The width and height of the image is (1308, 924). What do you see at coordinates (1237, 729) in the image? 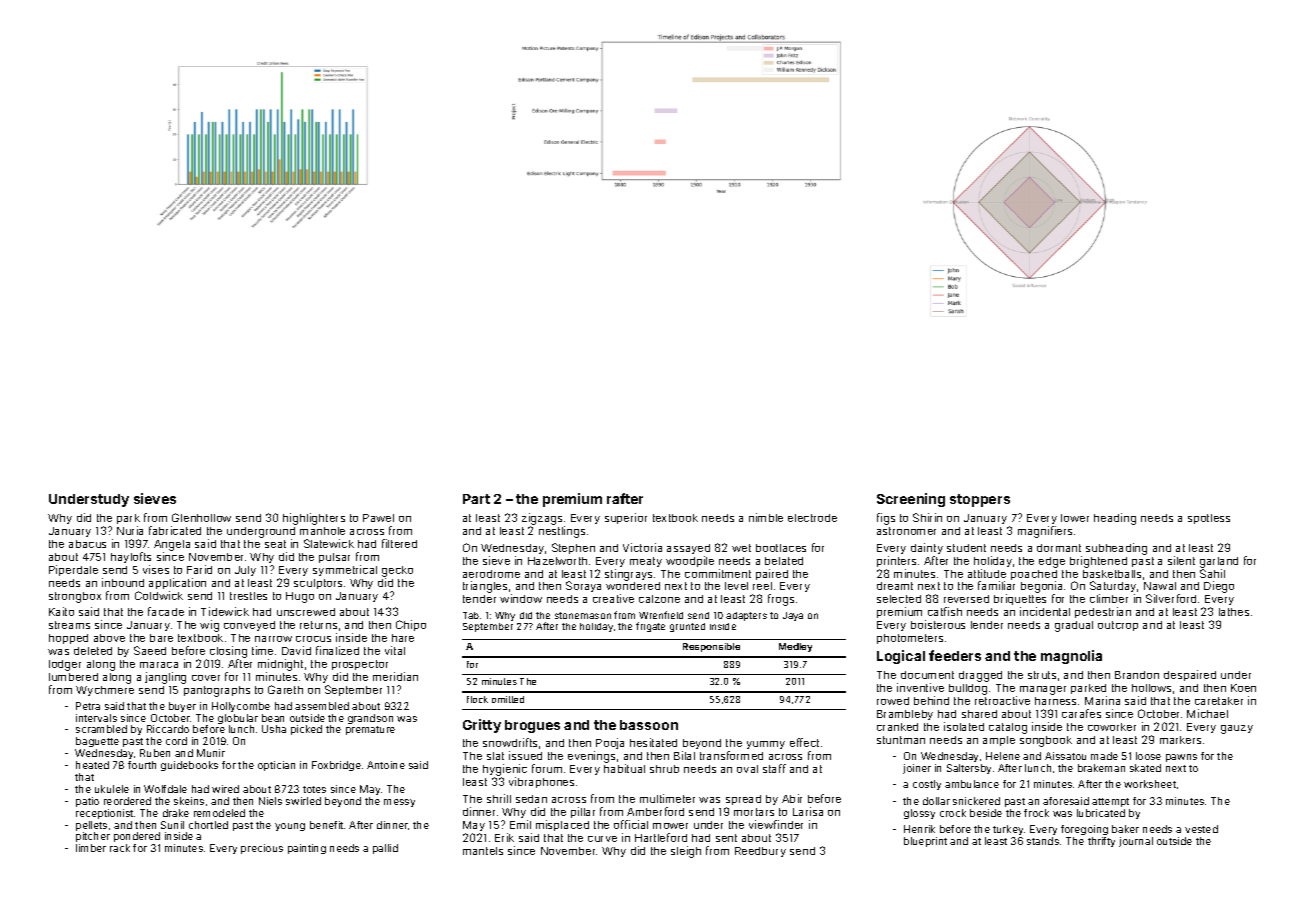
I see `gauzy` at bounding box center [1237, 729].
